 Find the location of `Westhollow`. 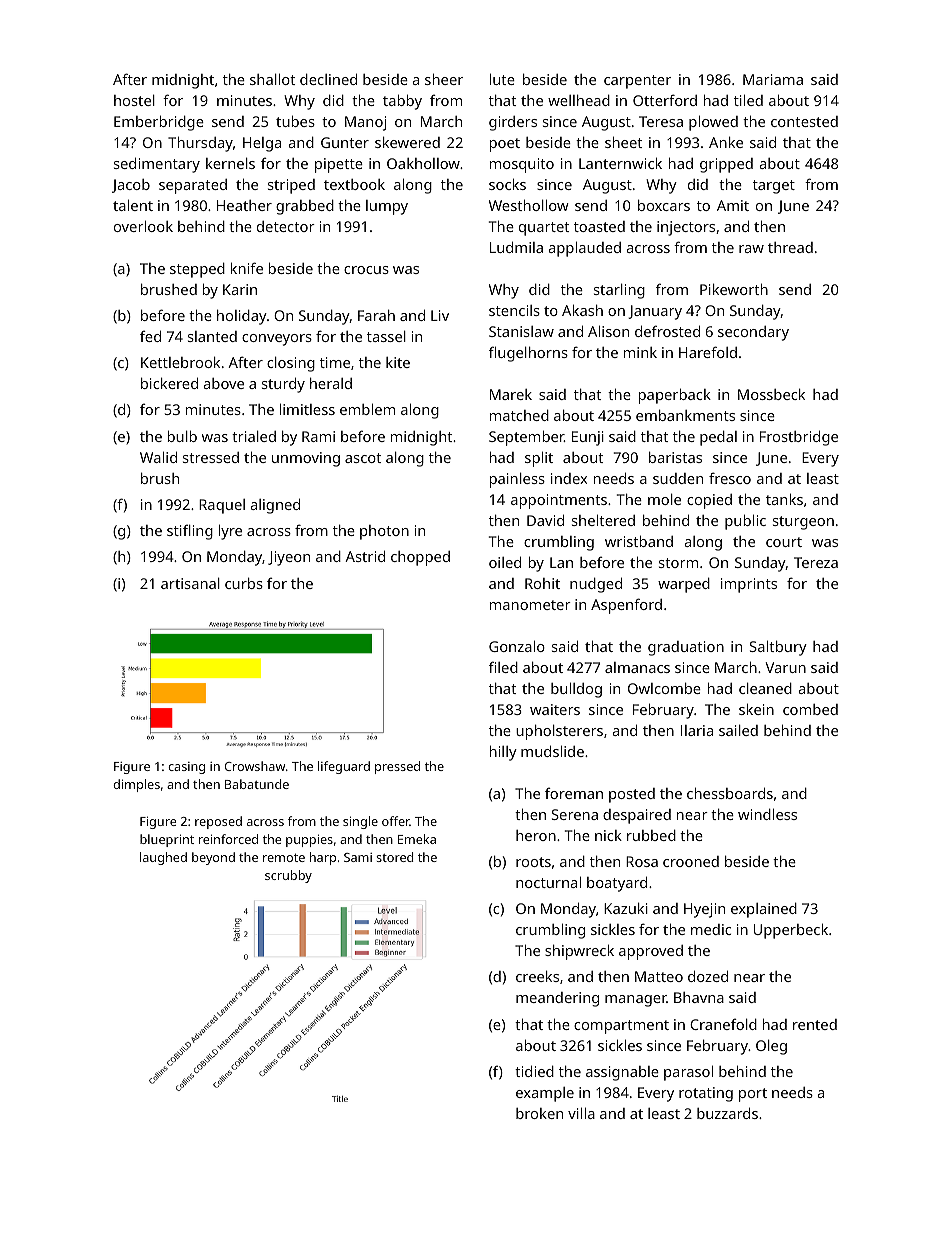

Westhollow is located at coordinates (529, 205).
